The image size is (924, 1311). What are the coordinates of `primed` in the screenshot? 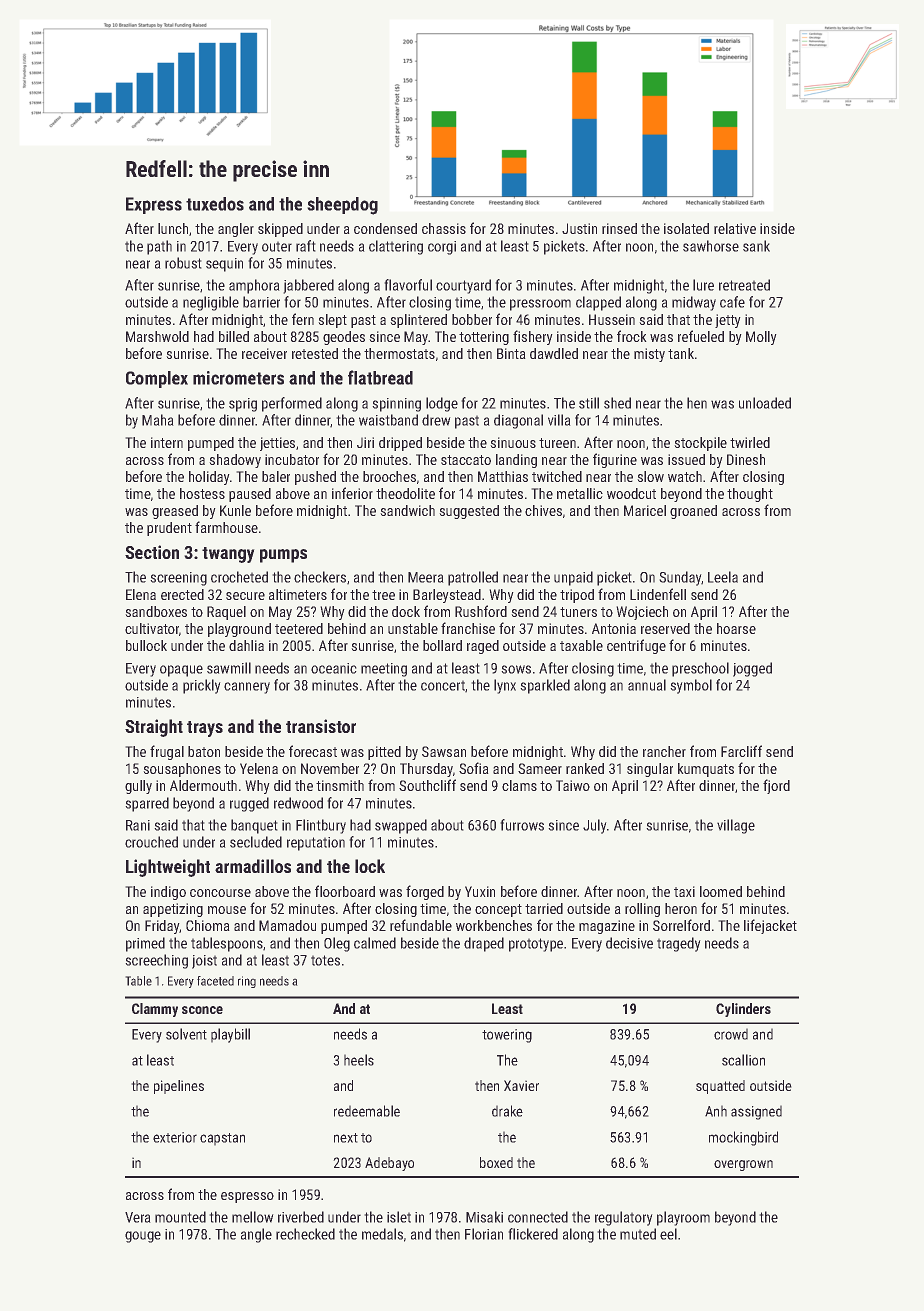 It's located at (145, 944).
